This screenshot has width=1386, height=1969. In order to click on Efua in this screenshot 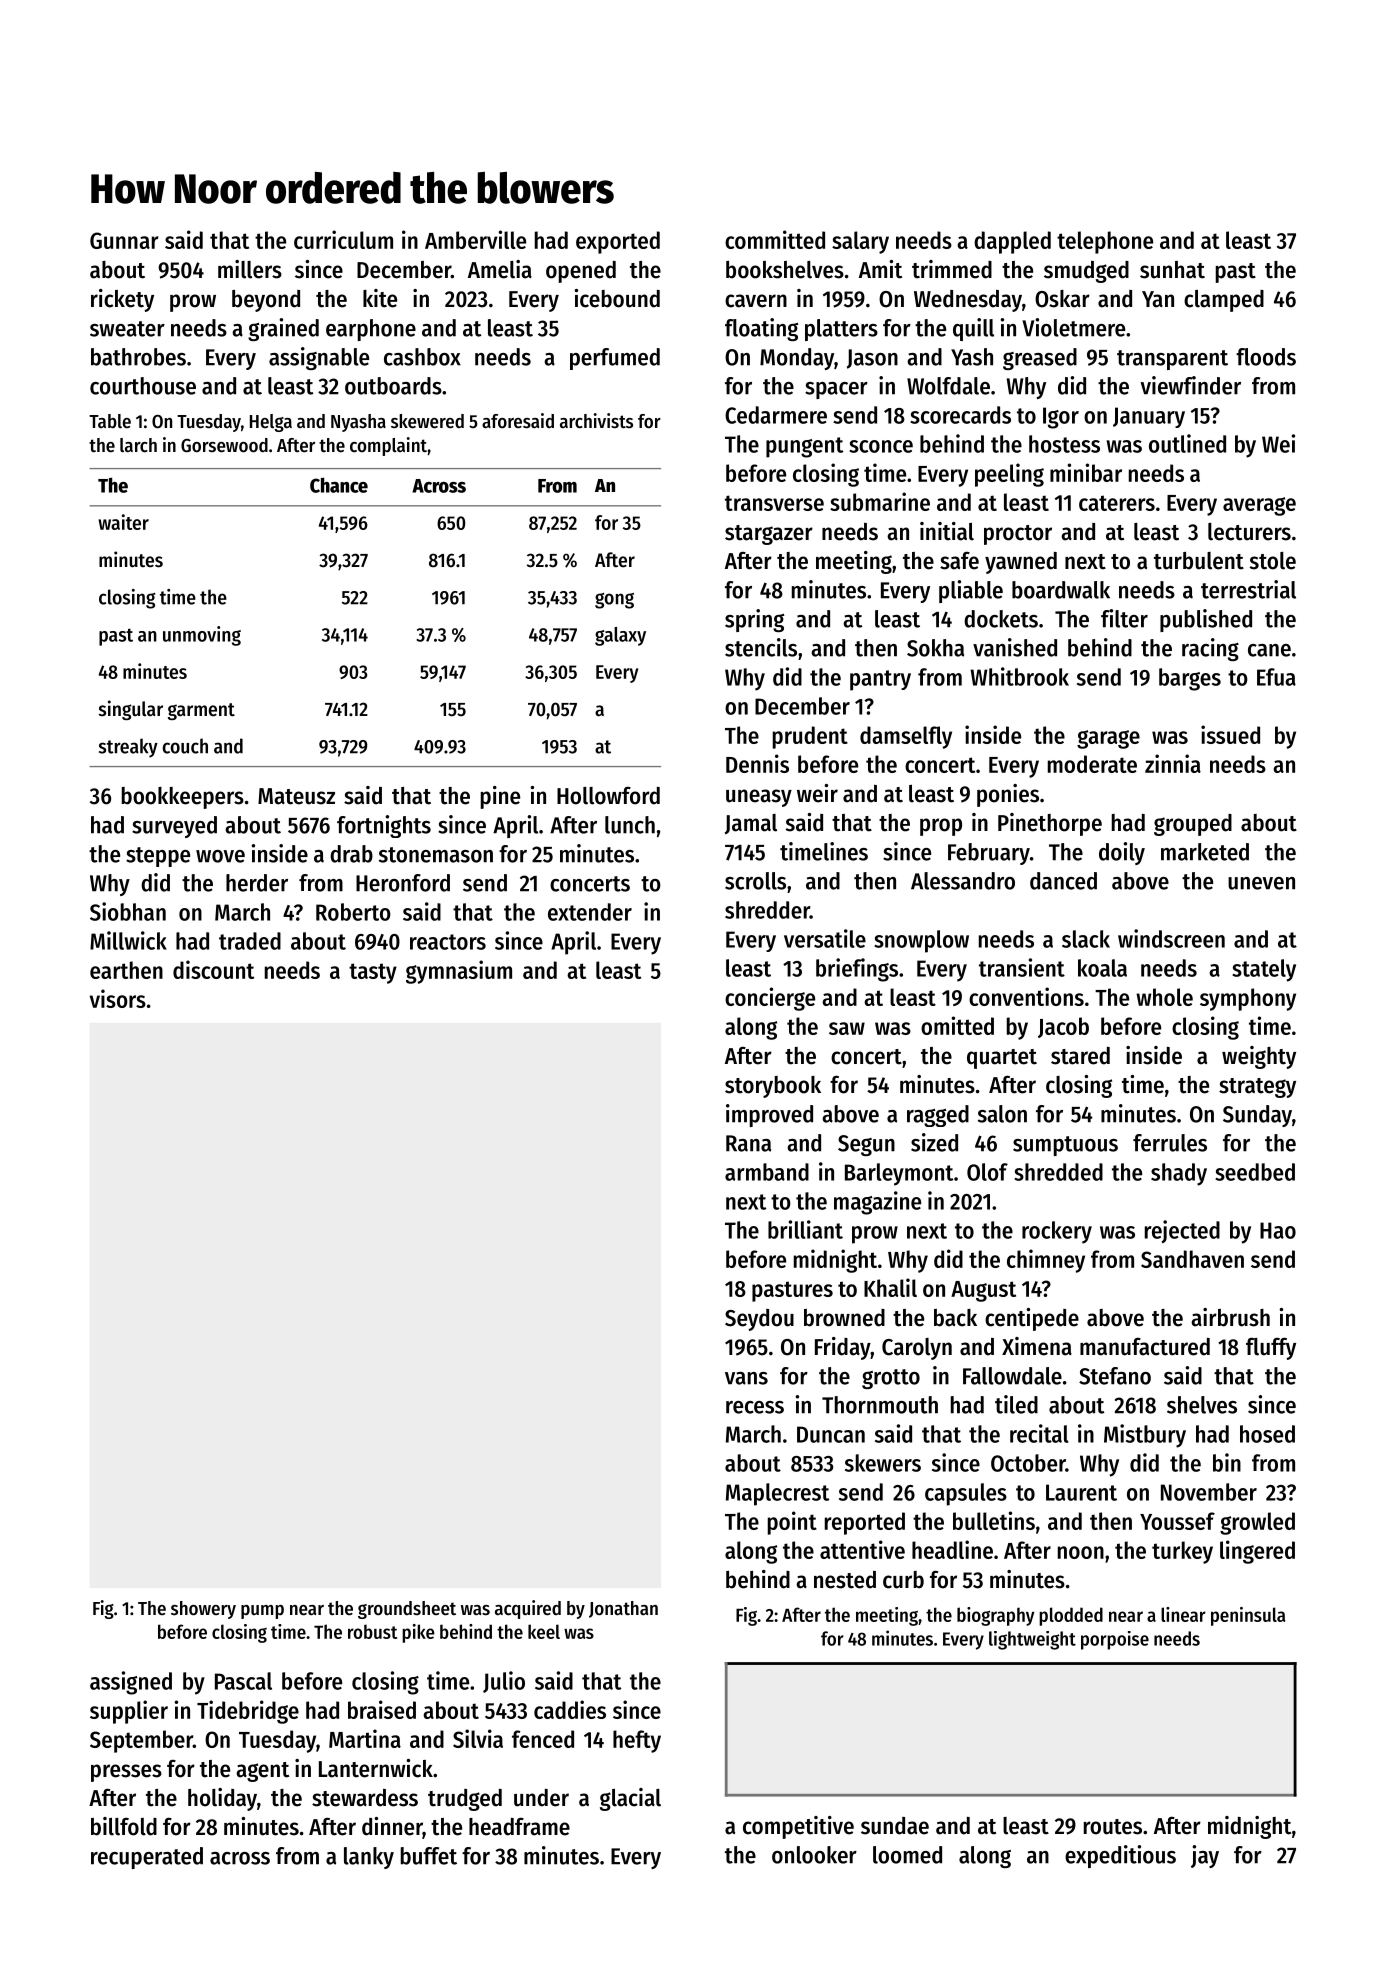, I will do `click(1276, 677)`.
